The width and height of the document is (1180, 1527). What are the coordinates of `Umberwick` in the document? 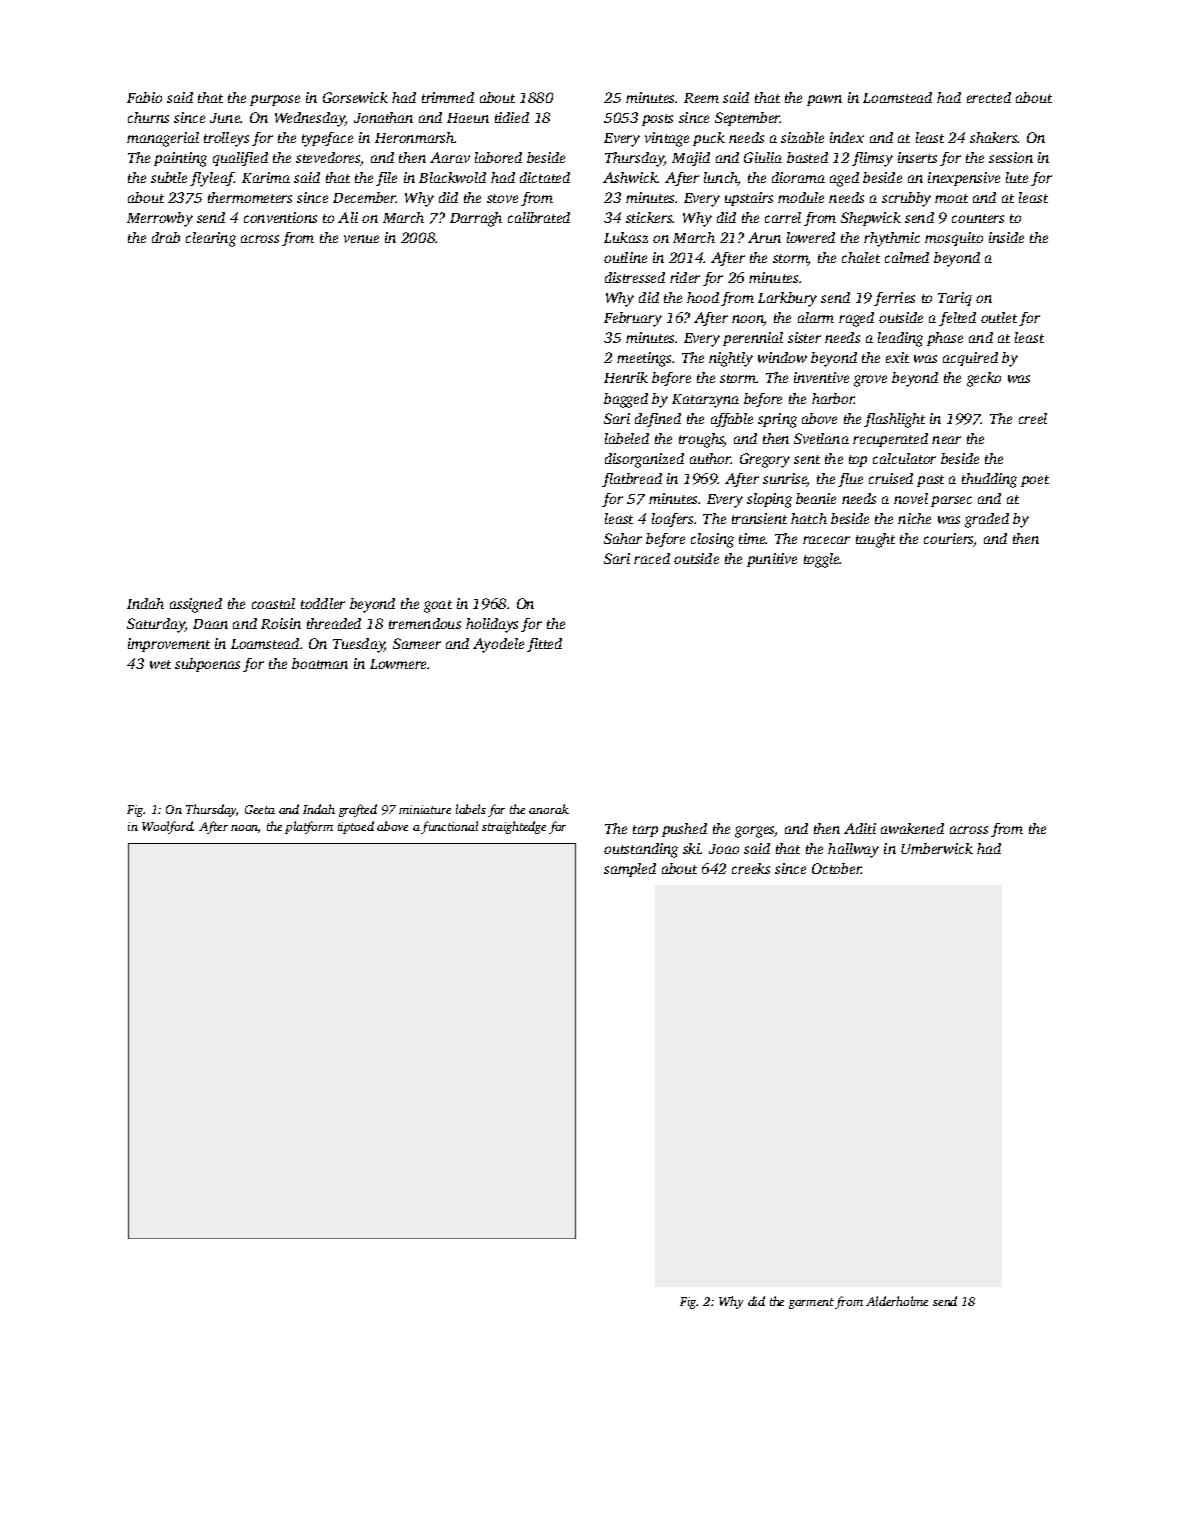 It's located at (937, 848).
